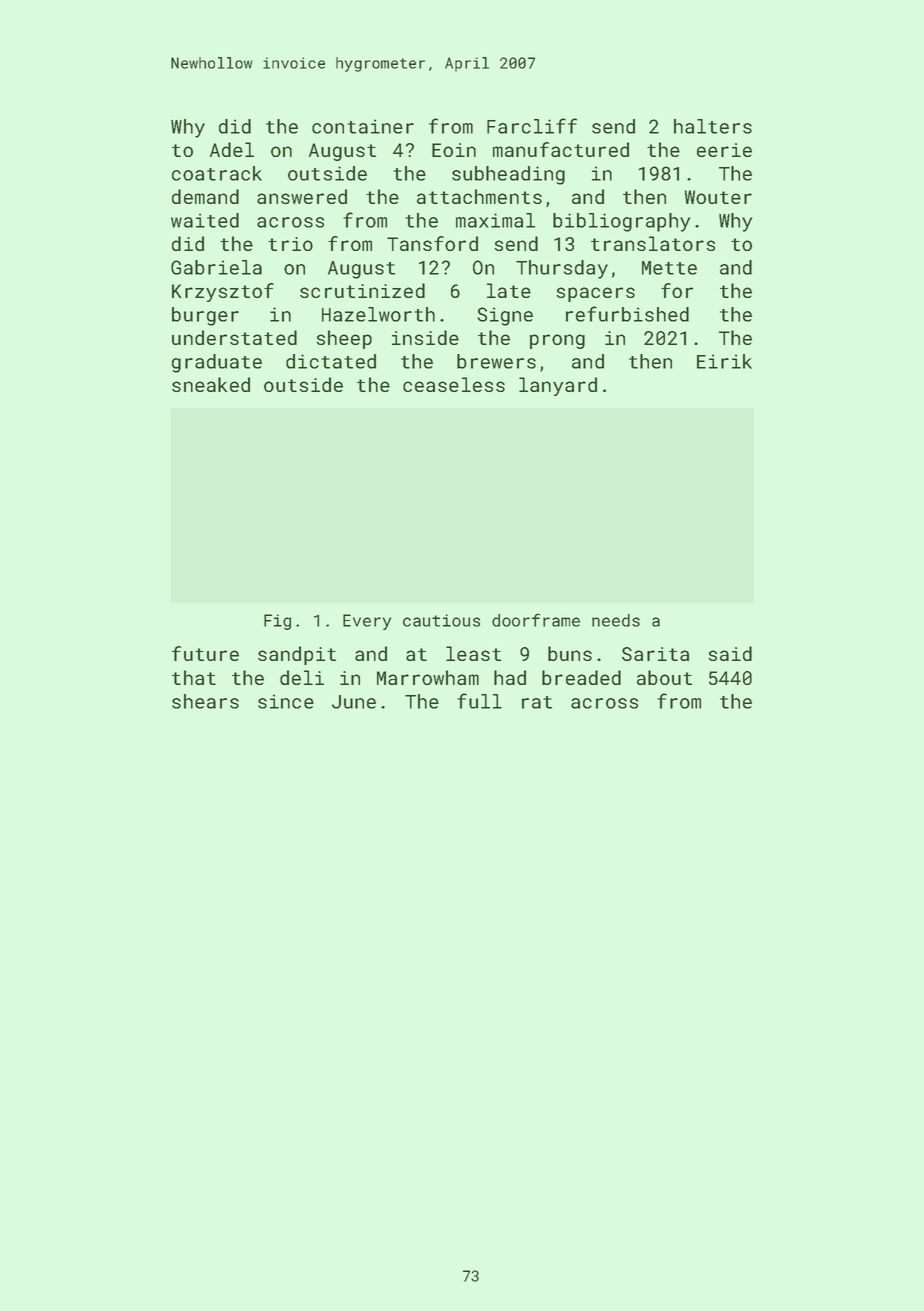 The height and width of the page is (1311, 924). I want to click on sneaked, so click(211, 384).
